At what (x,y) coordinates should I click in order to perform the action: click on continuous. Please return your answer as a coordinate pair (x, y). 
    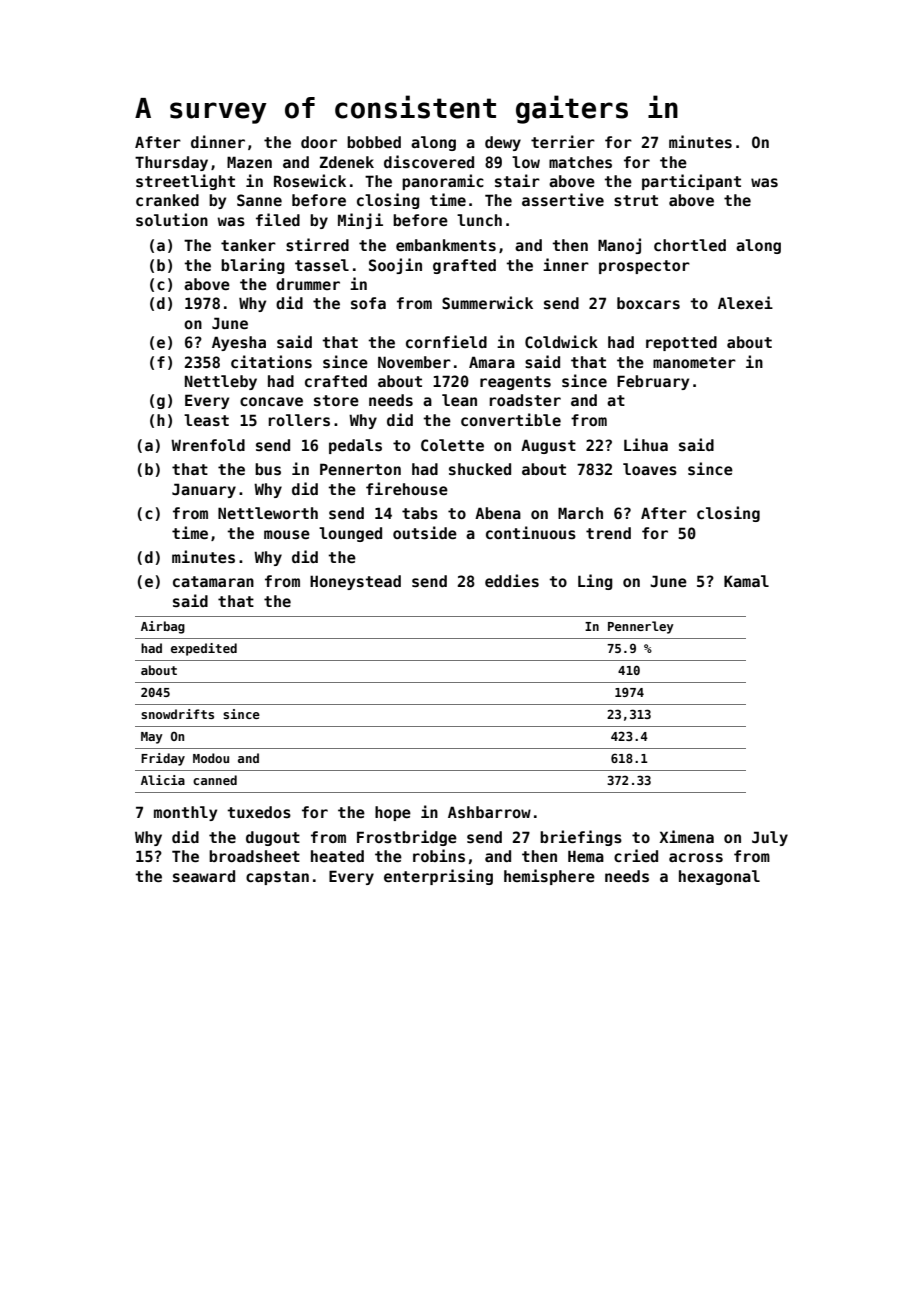
    Looking at the image, I should click on (531, 532).
